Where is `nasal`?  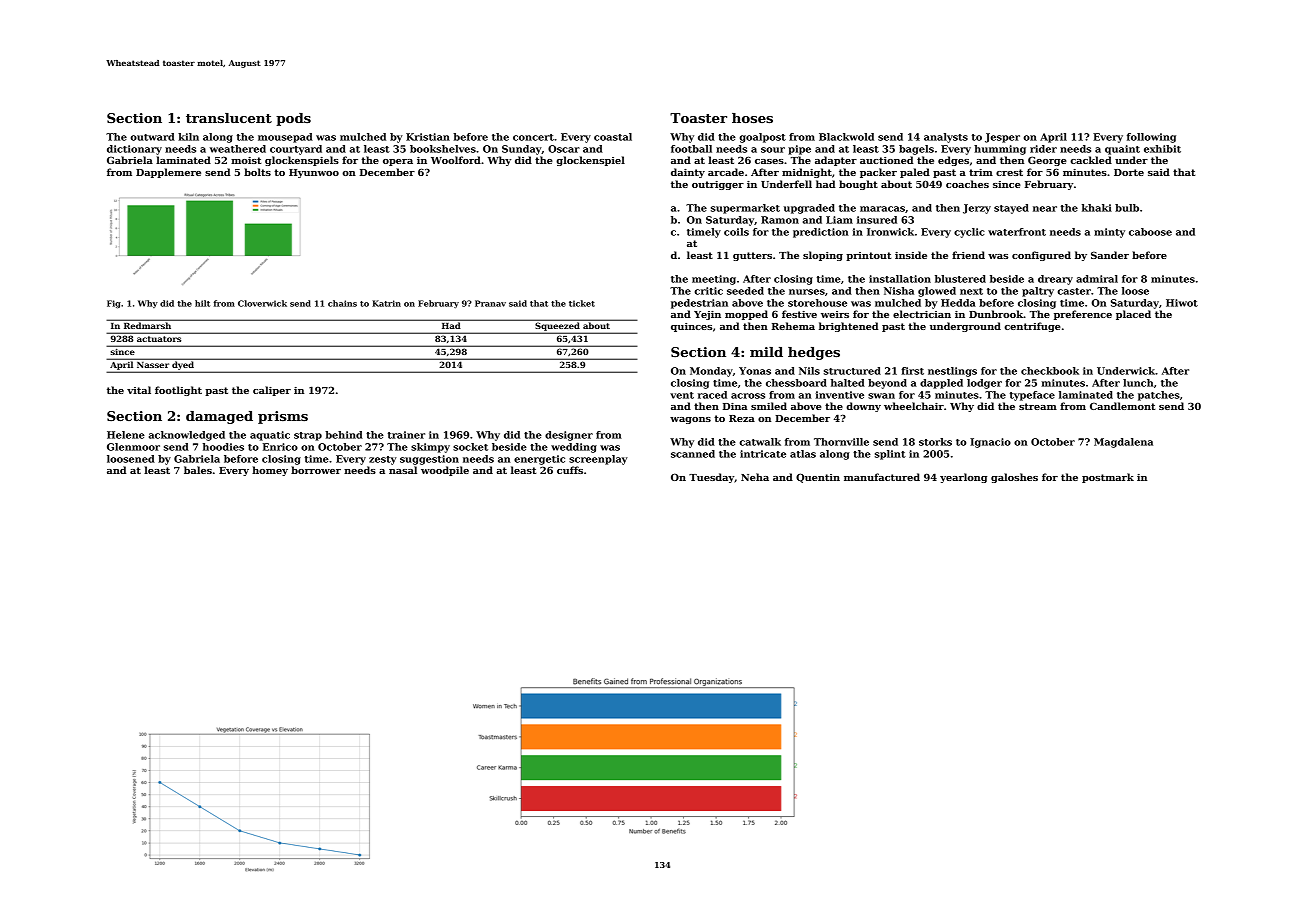 nasal is located at coordinates (403, 470).
